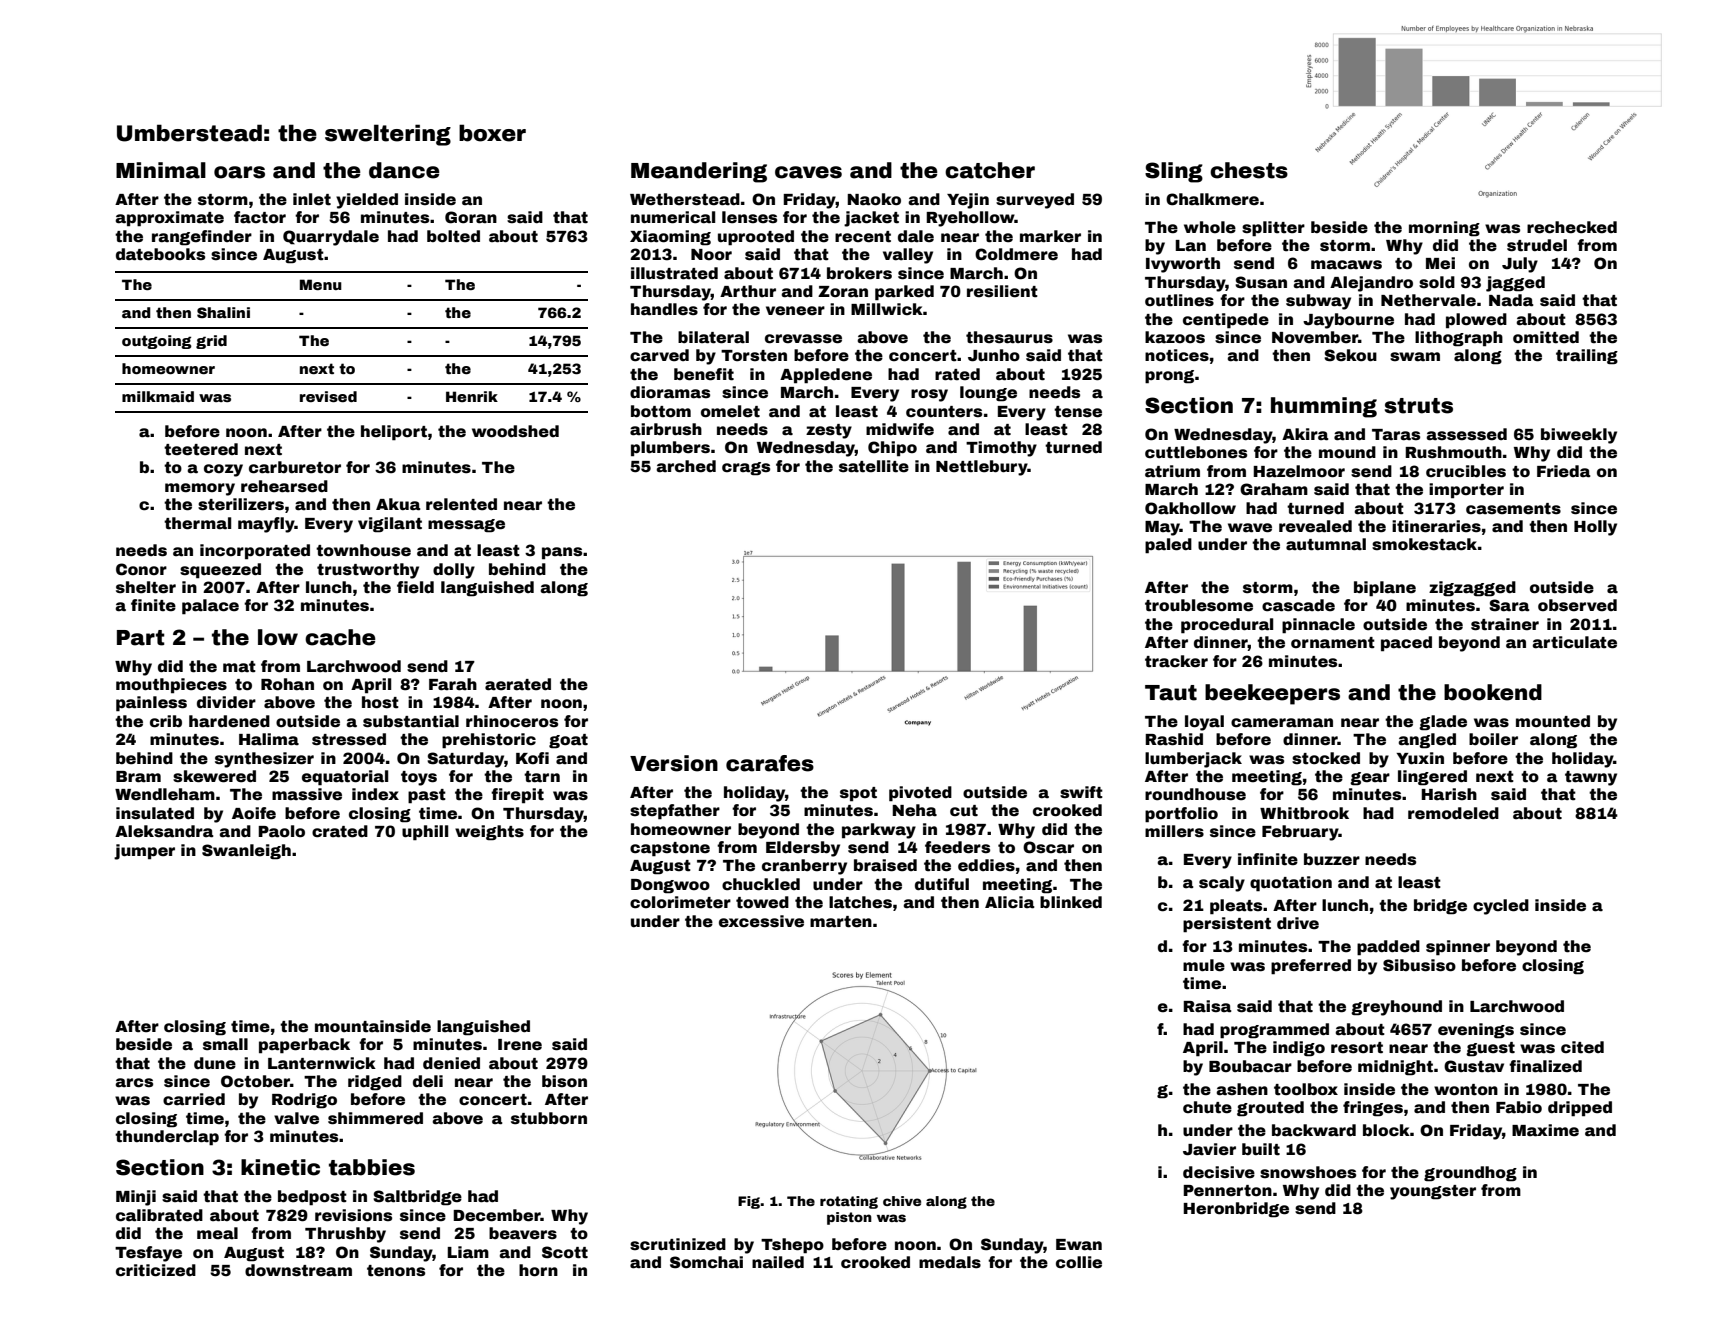  What do you see at coordinates (225, 1044) in the screenshot?
I see `small` at bounding box center [225, 1044].
